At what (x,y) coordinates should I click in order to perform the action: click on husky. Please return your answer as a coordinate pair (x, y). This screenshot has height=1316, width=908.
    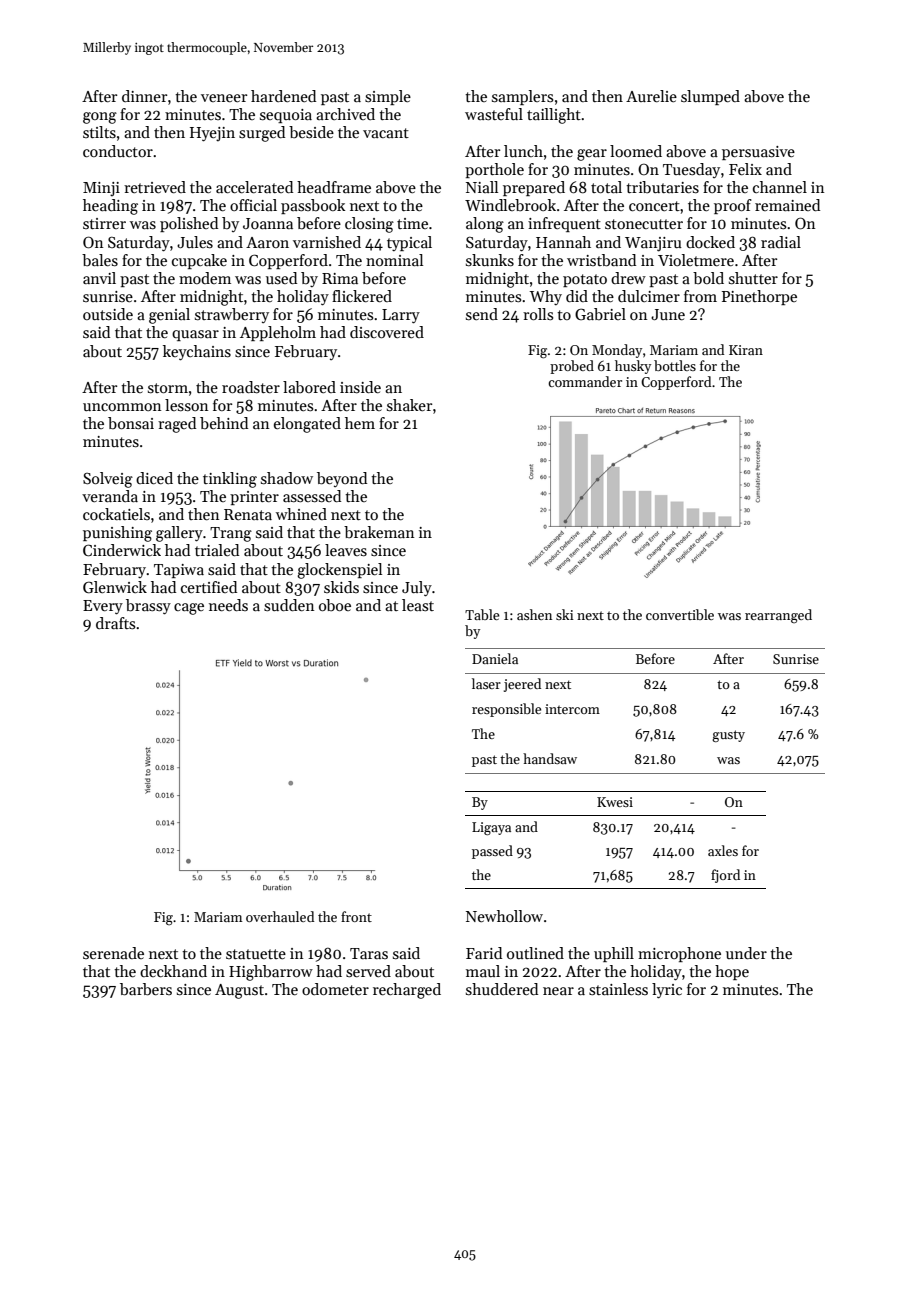
    Looking at the image, I should click on (633, 367).
